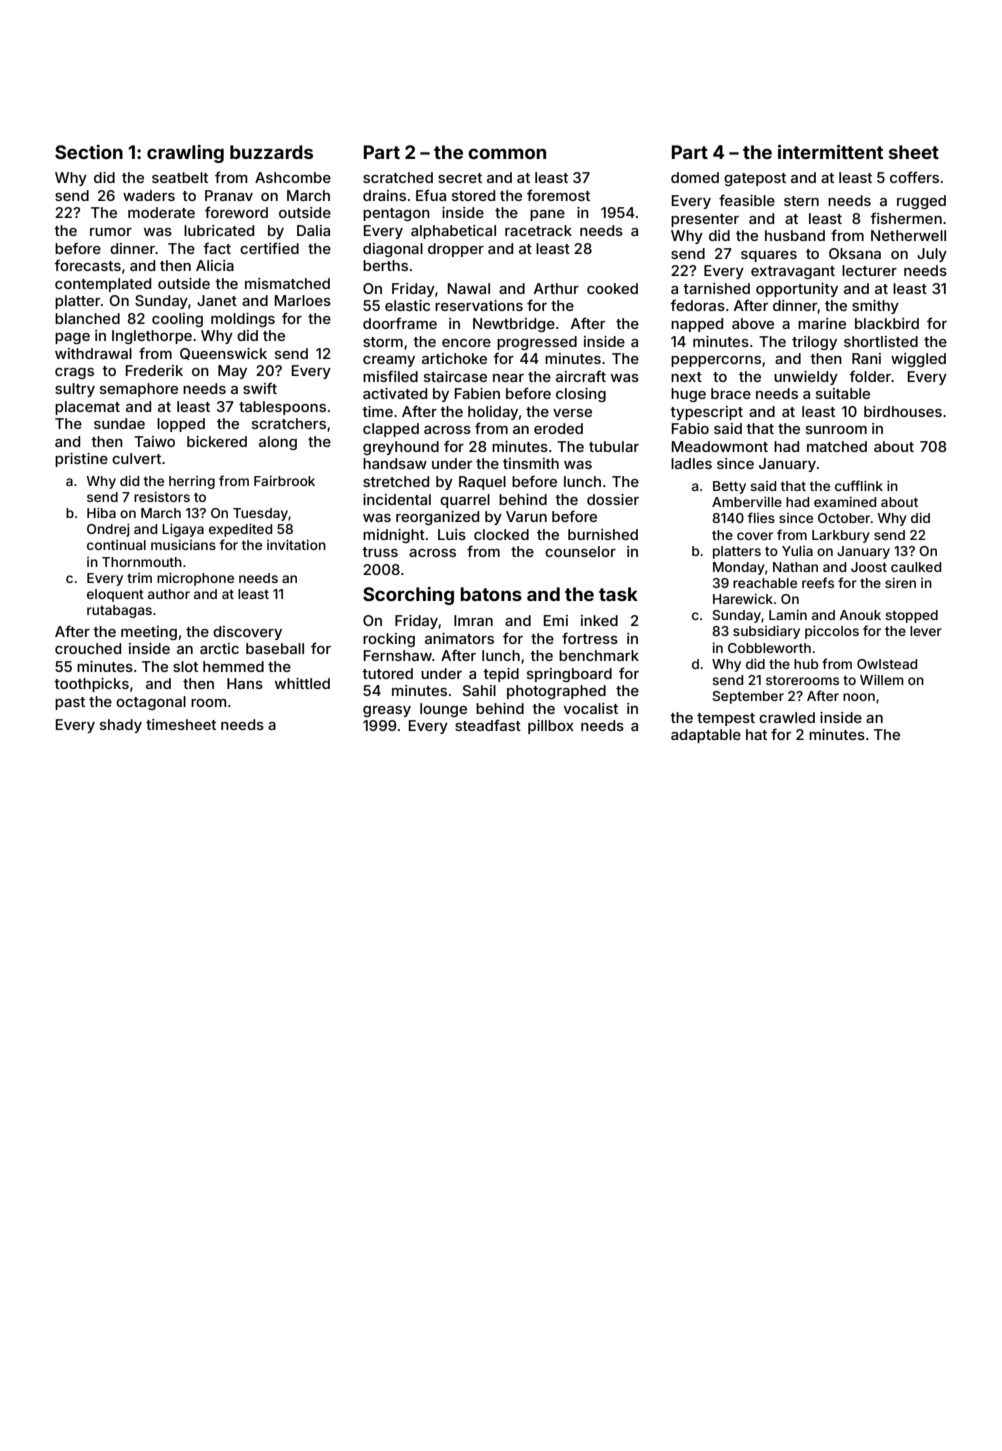 This screenshot has height=1451, width=1002. I want to click on Luis, so click(452, 534).
